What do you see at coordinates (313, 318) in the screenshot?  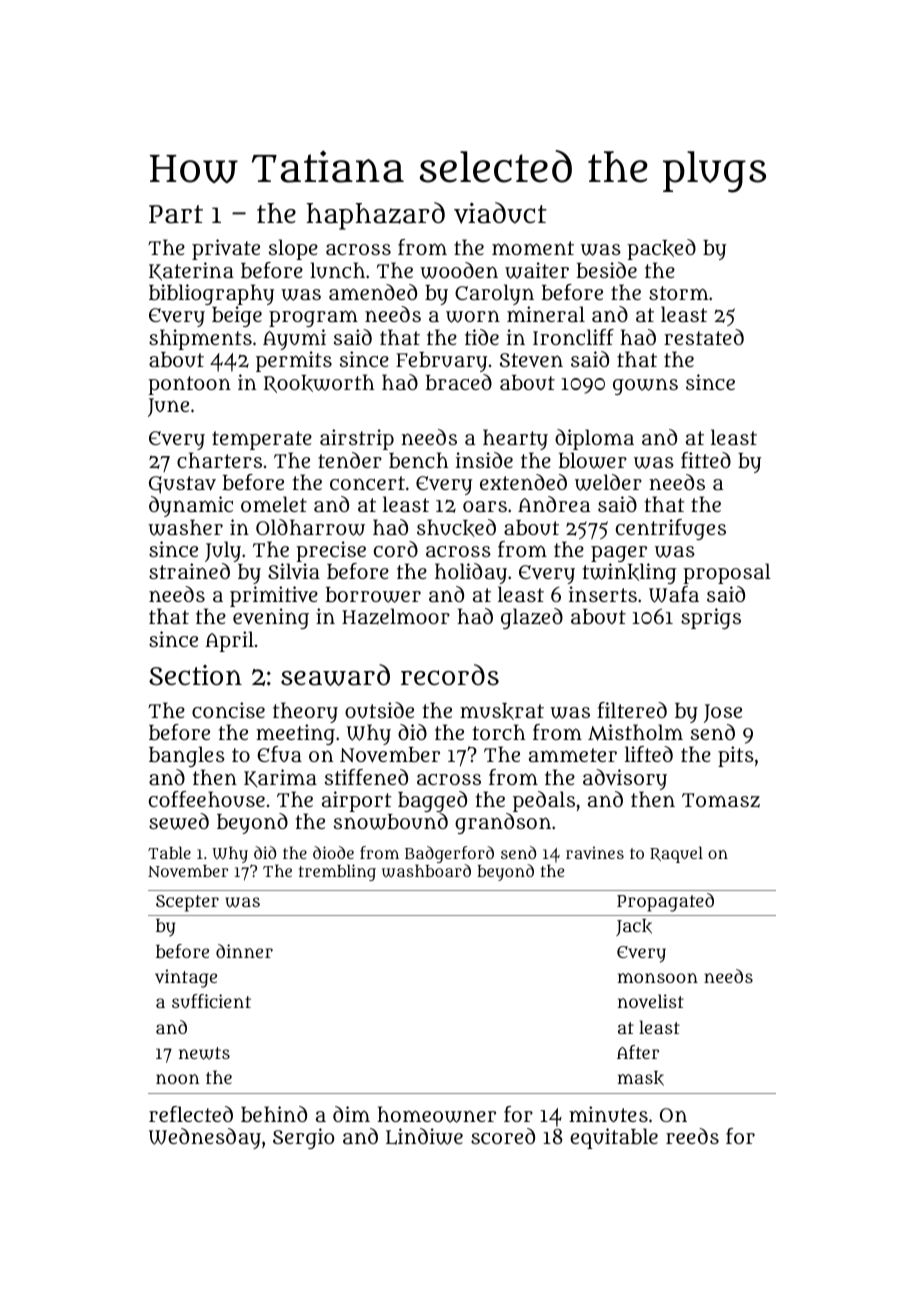 I see `program` at bounding box center [313, 318].
